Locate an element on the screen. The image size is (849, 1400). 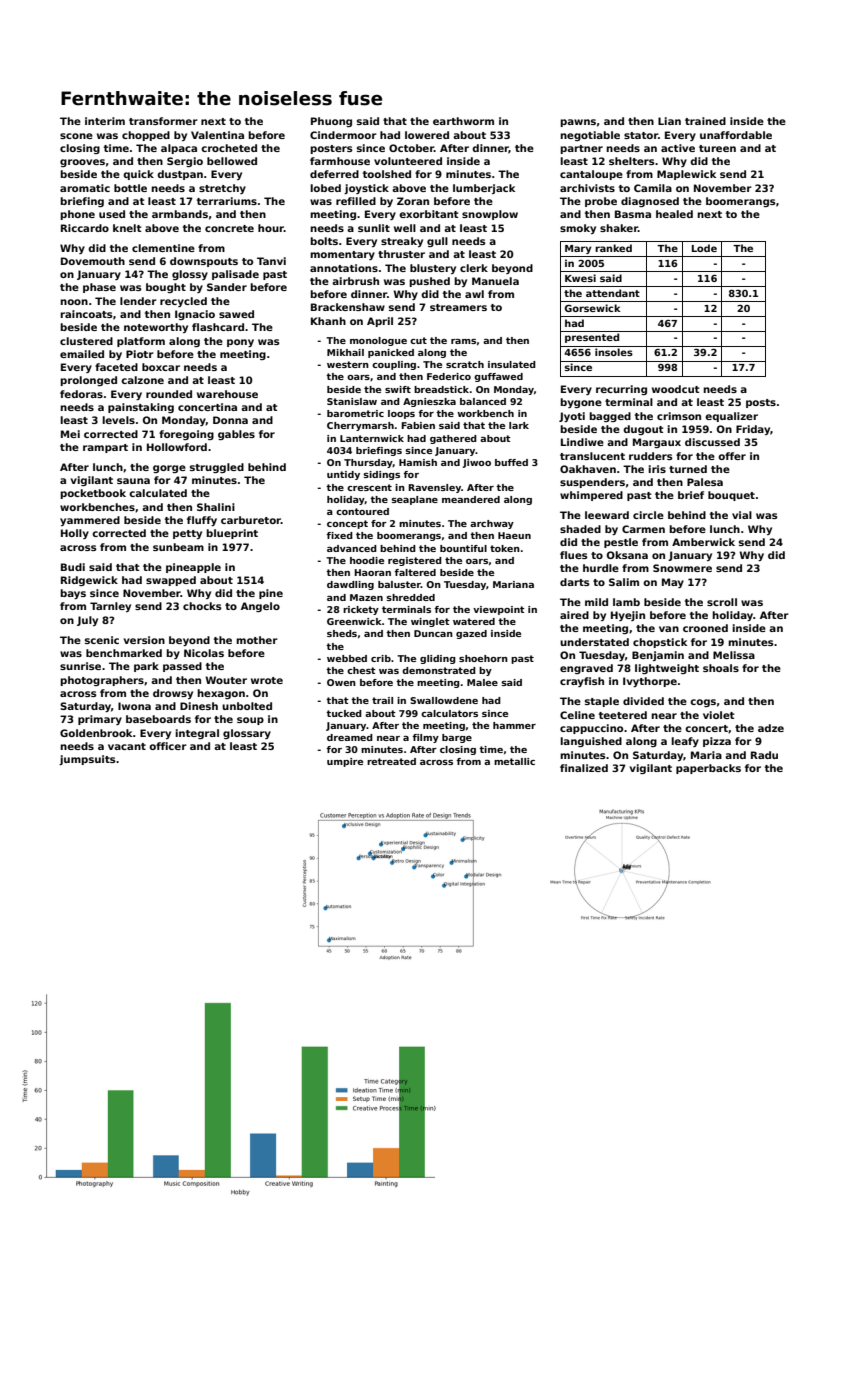
Budi is located at coordinates (73, 567).
